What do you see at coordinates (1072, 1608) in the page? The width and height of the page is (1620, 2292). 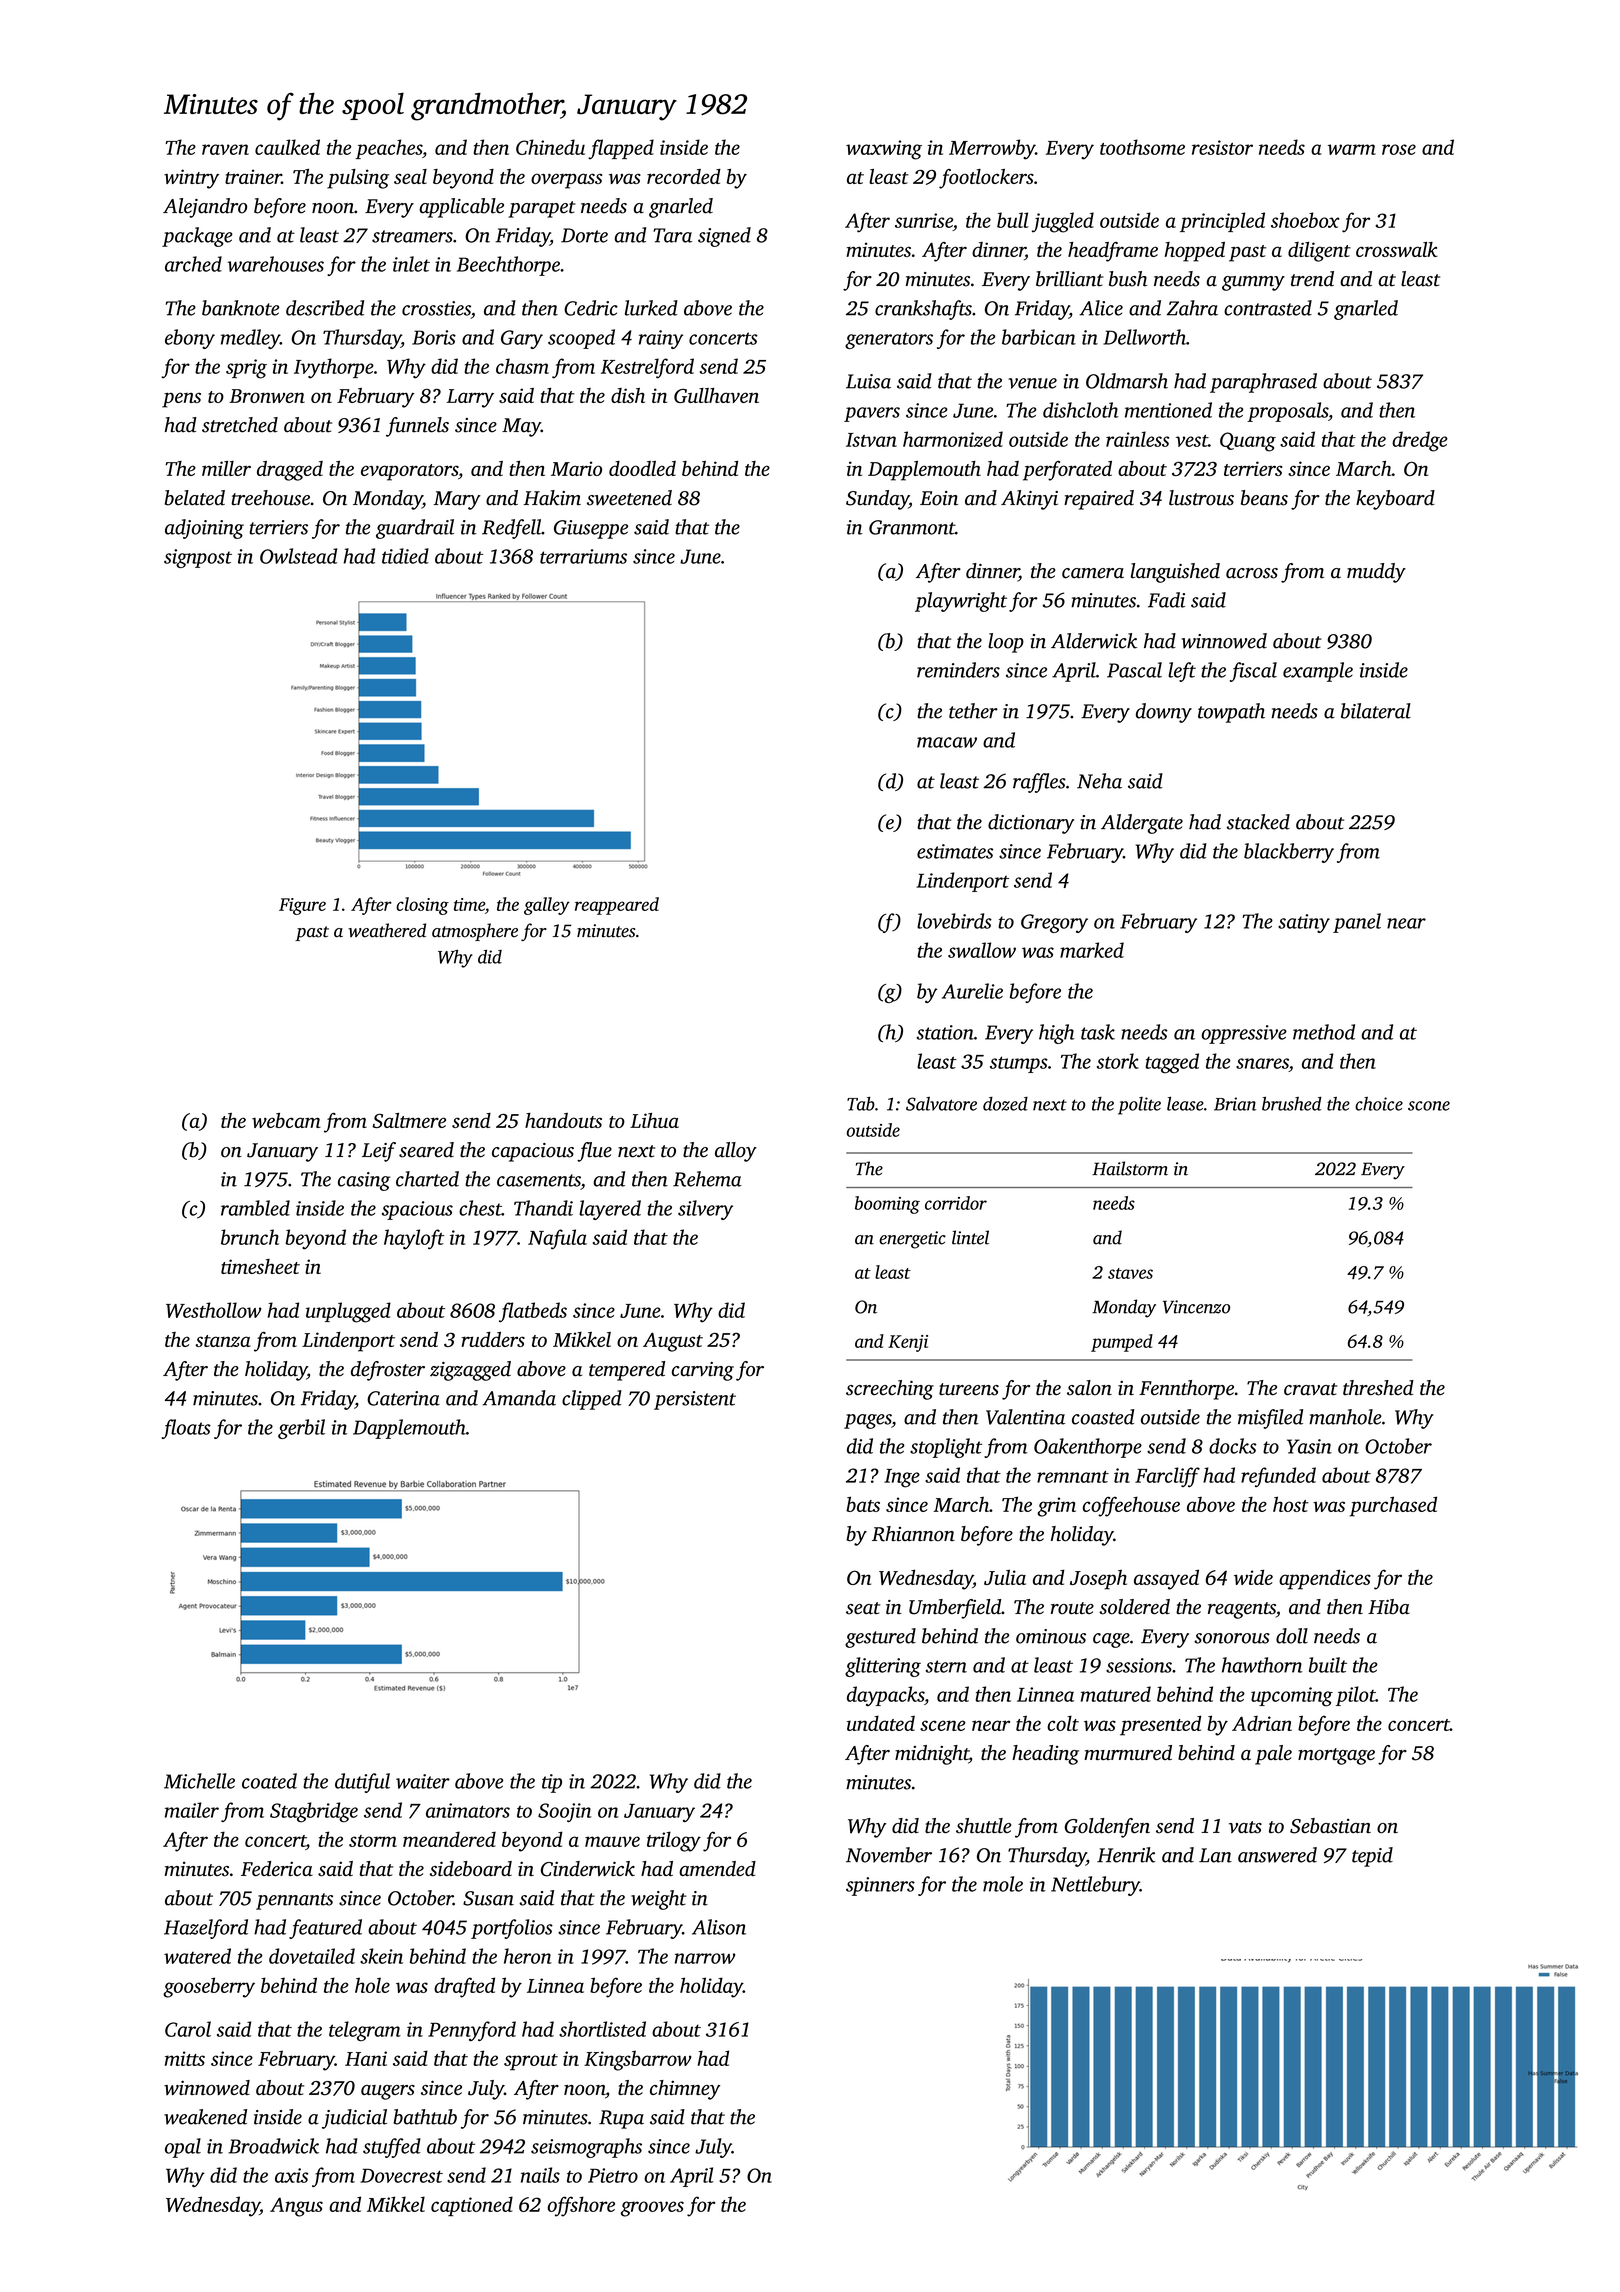 I see `route` at bounding box center [1072, 1608].
